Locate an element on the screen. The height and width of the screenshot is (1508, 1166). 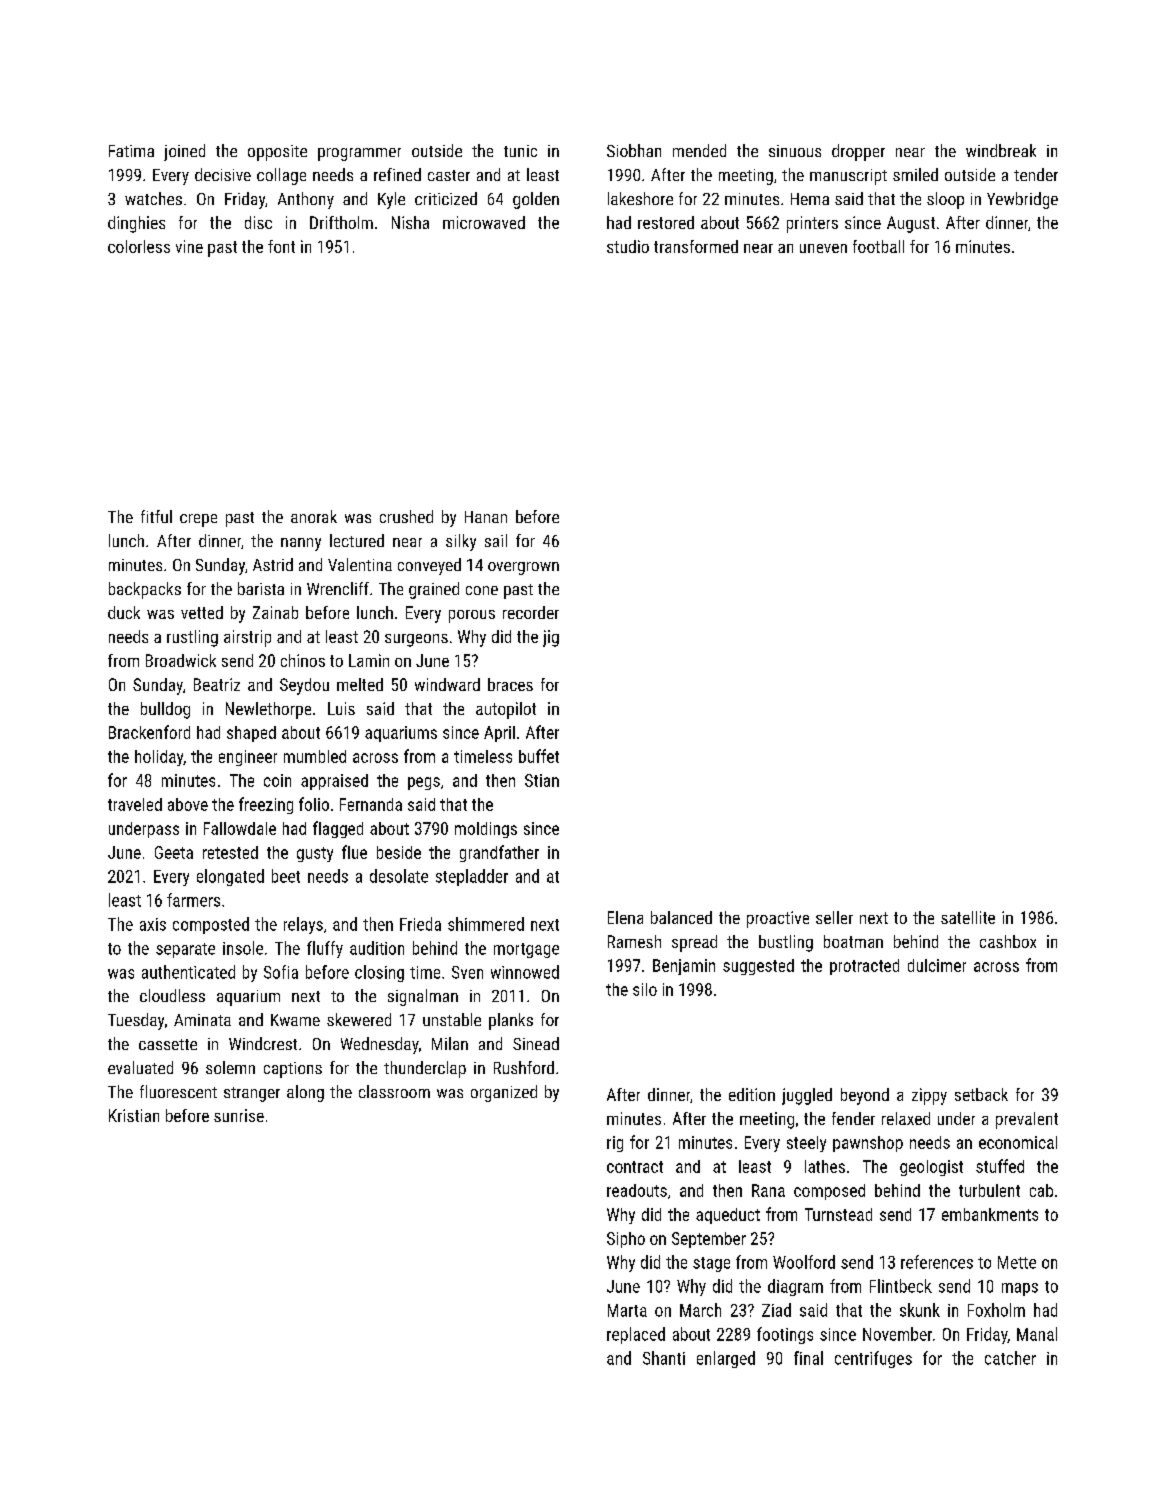
Tuesday is located at coordinates (136, 1021).
